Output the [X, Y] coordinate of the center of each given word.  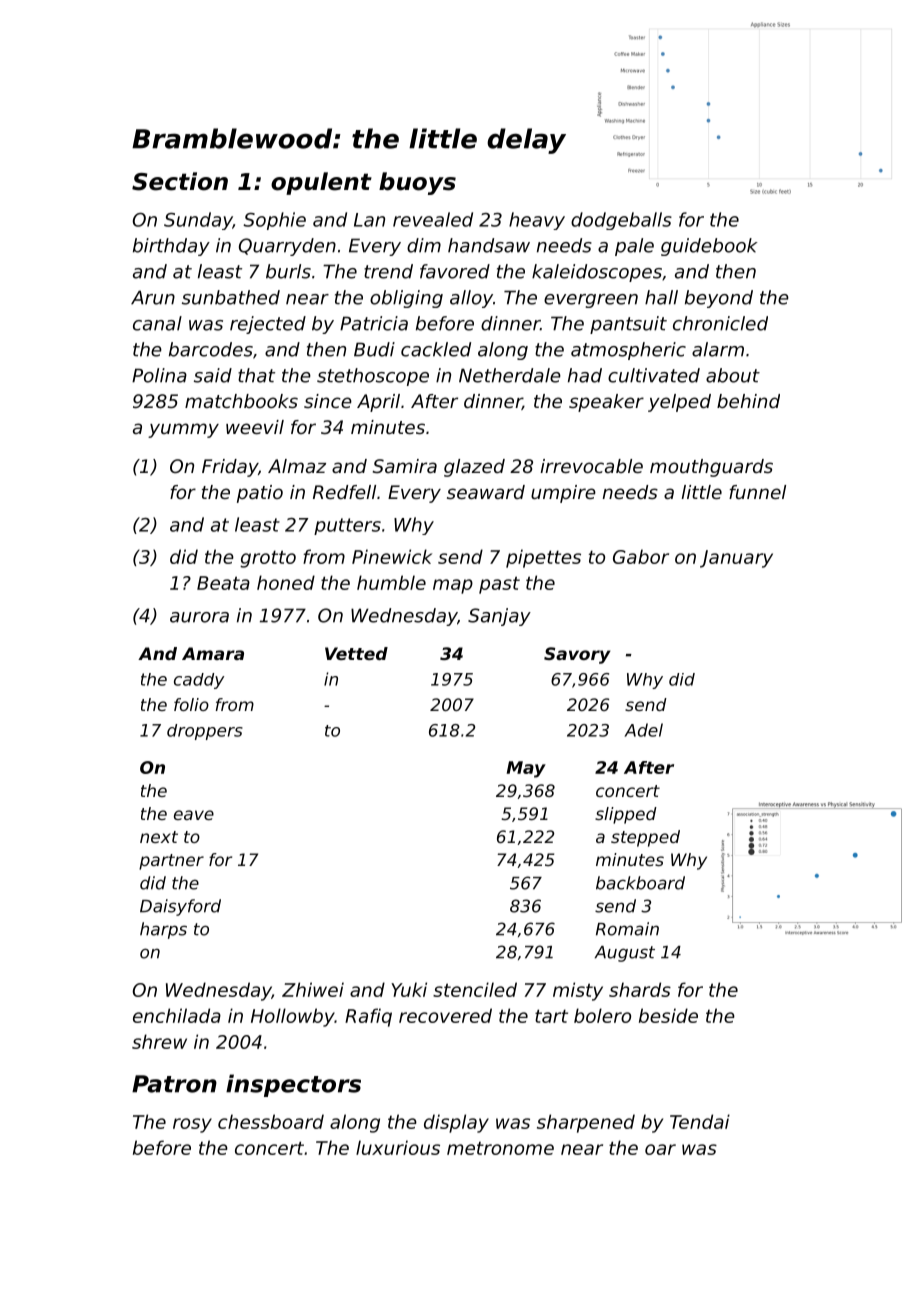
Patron [174, 1084]
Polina [159, 375]
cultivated [654, 375]
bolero [602, 1015]
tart [551, 1016]
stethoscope [373, 377]
